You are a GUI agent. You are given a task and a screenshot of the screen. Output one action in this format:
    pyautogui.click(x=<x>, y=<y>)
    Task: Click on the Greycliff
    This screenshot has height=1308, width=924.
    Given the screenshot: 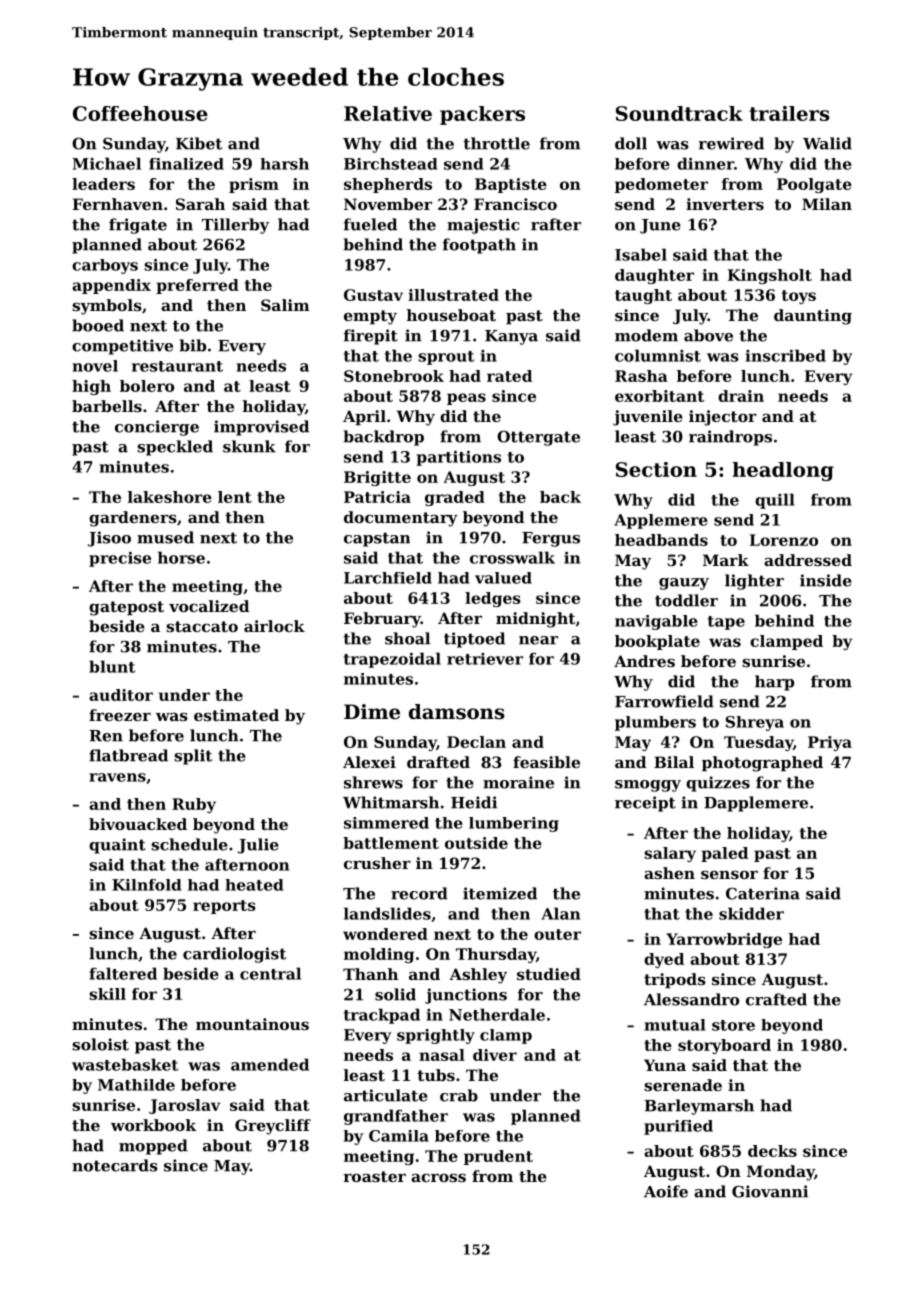 What is the action you would take?
    pyautogui.click(x=273, y=1127)
